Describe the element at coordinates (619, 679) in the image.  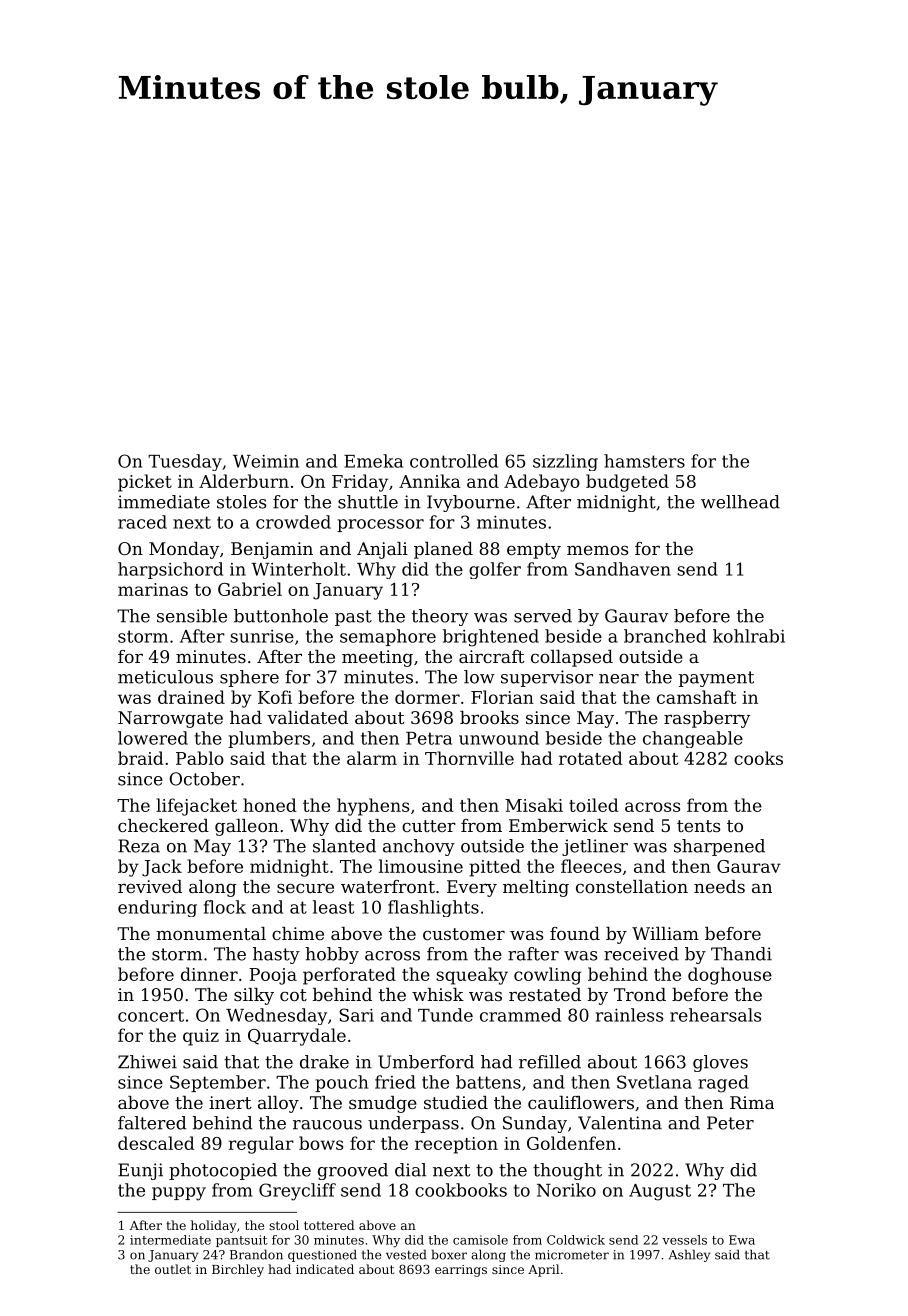
I see `near` at that location.
